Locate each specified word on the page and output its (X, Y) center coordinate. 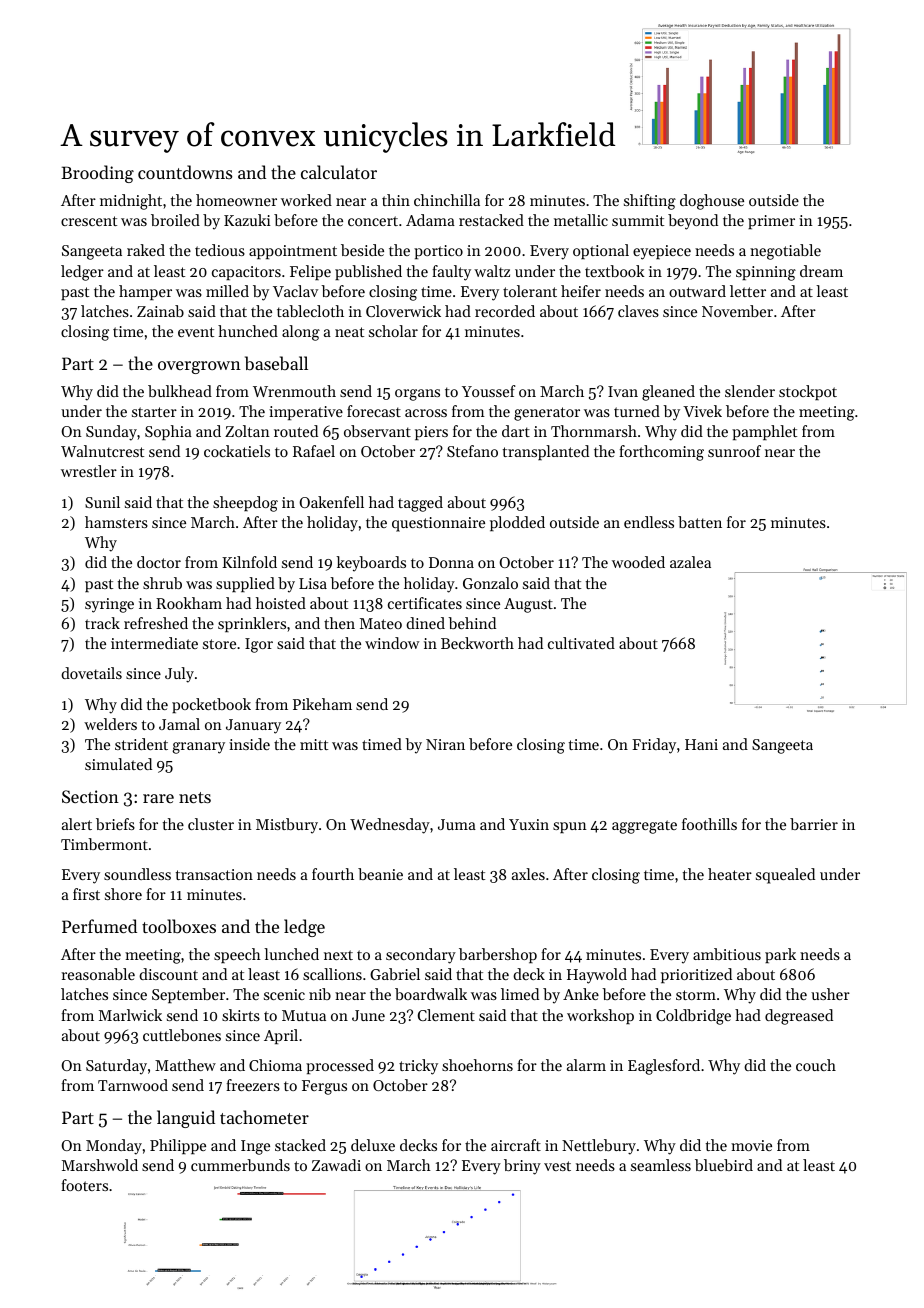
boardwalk (431, 994)
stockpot (808, 392)
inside (249, 744)
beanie (380, 874)
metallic (581, 220)
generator (547, 414)
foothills (709, 824)
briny (522, 1167)
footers (84, 1185)
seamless (661, 1165)
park (780, 955)
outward (697, 291)
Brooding (97, 174)
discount (168, 974)
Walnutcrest (102, 451)
